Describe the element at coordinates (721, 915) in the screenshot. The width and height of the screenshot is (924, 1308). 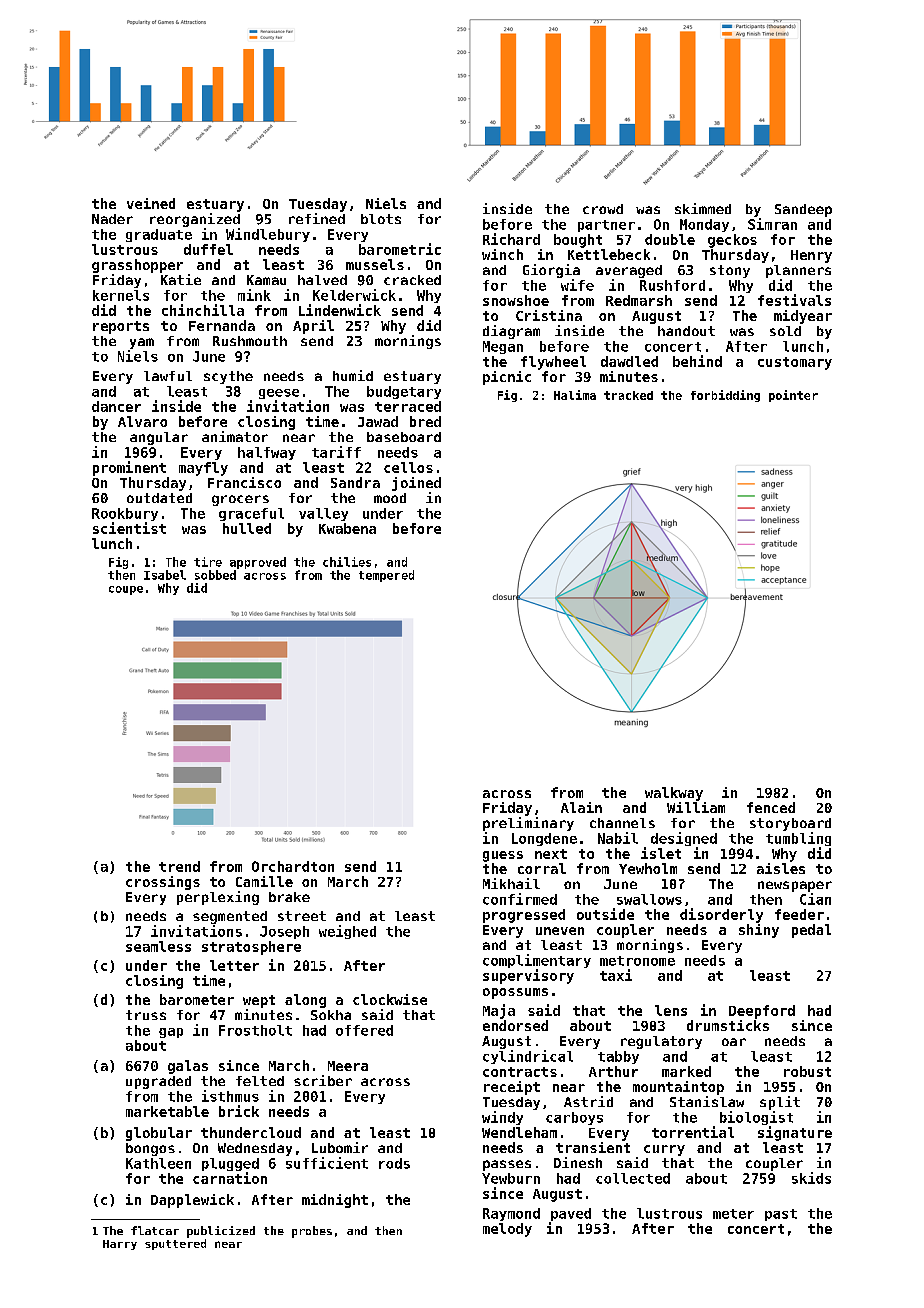
I see `disorderly` at that location.
